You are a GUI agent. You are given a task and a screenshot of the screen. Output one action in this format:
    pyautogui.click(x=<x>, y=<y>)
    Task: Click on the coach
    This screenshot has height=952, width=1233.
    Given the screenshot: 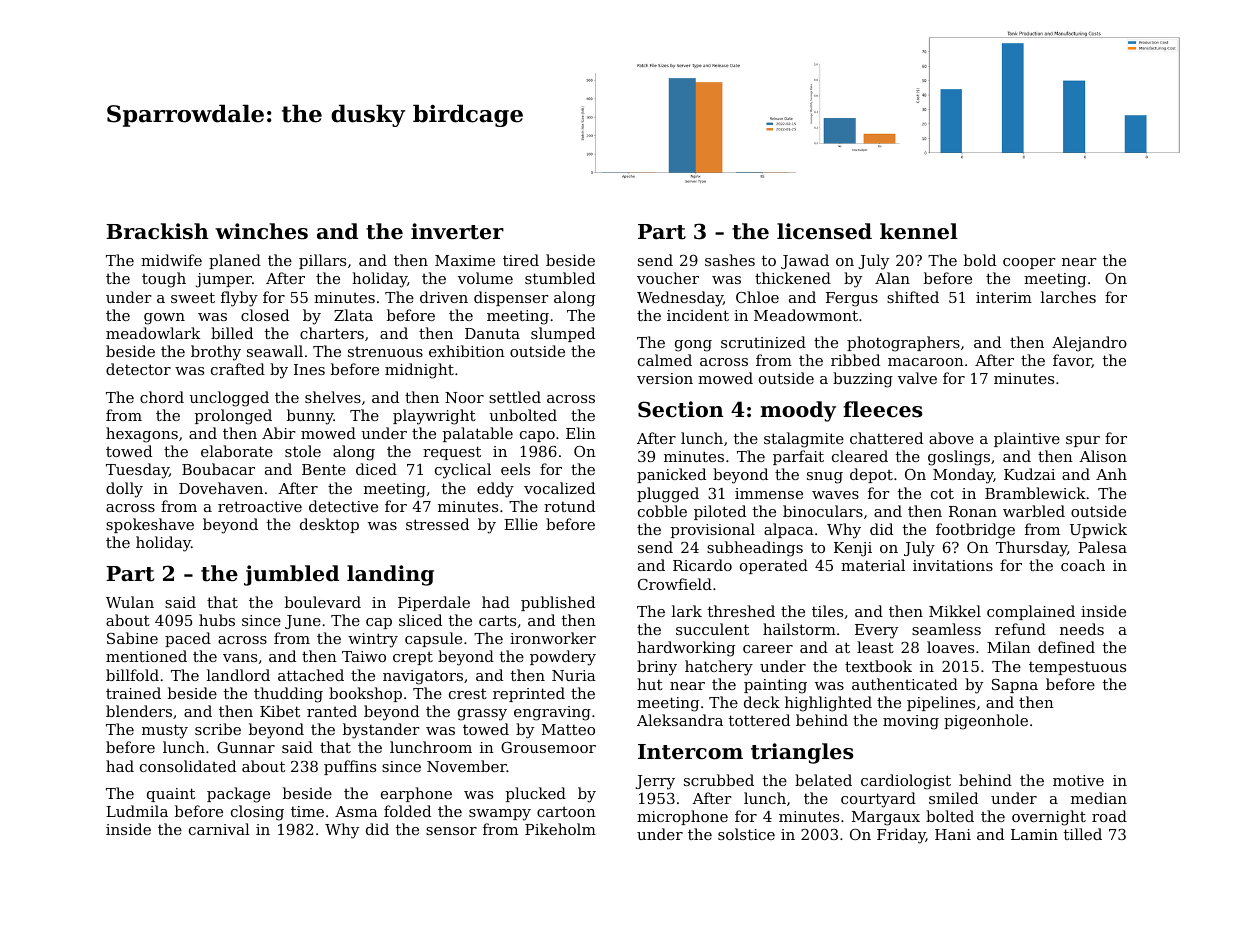 What is the action you would take?
    pyautogui.click(x=1083, y=565)
